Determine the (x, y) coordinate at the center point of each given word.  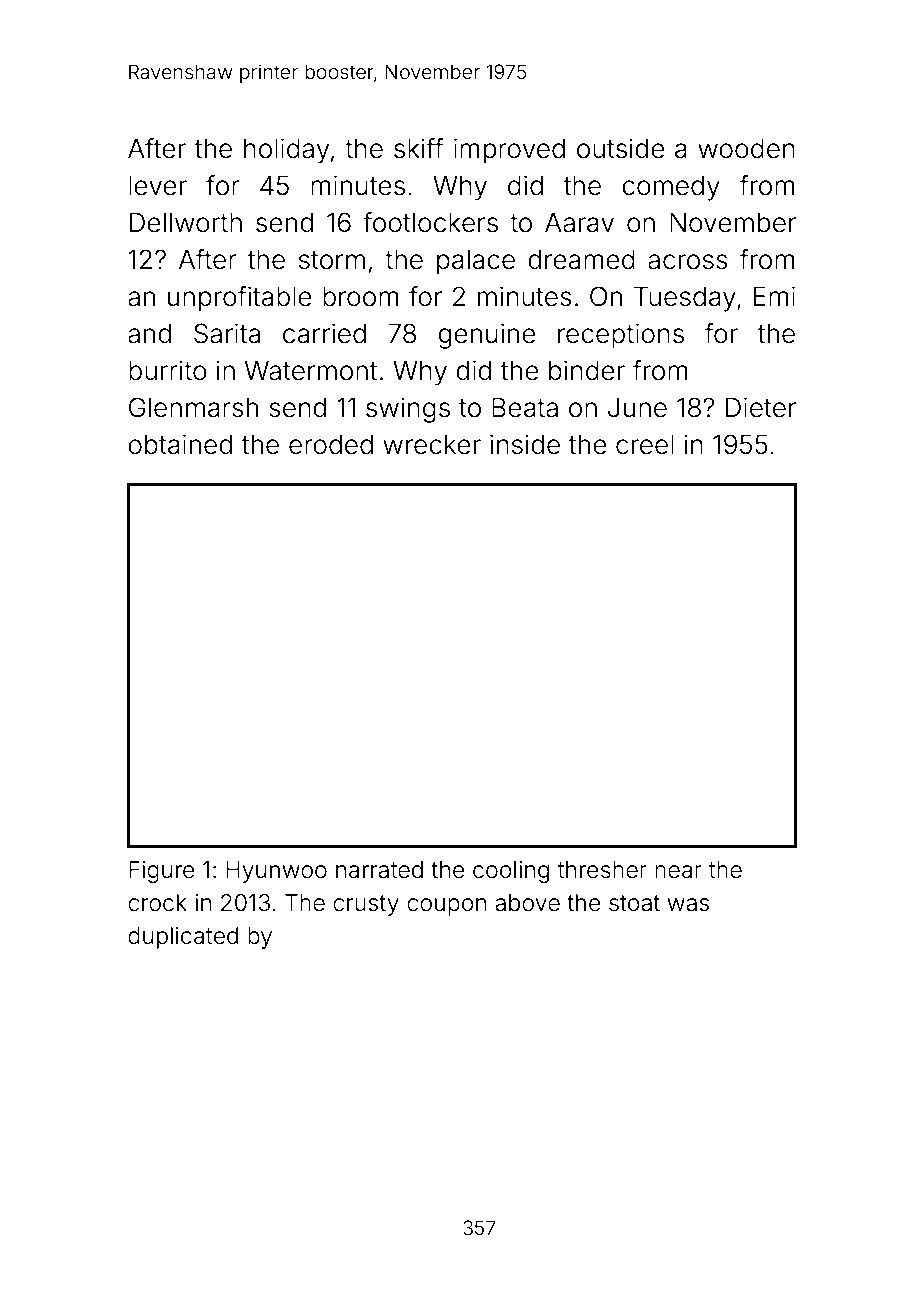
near (678, 872)
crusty (366, 905)
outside (621, 148)
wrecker (432, 445)
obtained (180, 444)
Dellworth (186, 222)
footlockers (430, 222)
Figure (162, 872)
